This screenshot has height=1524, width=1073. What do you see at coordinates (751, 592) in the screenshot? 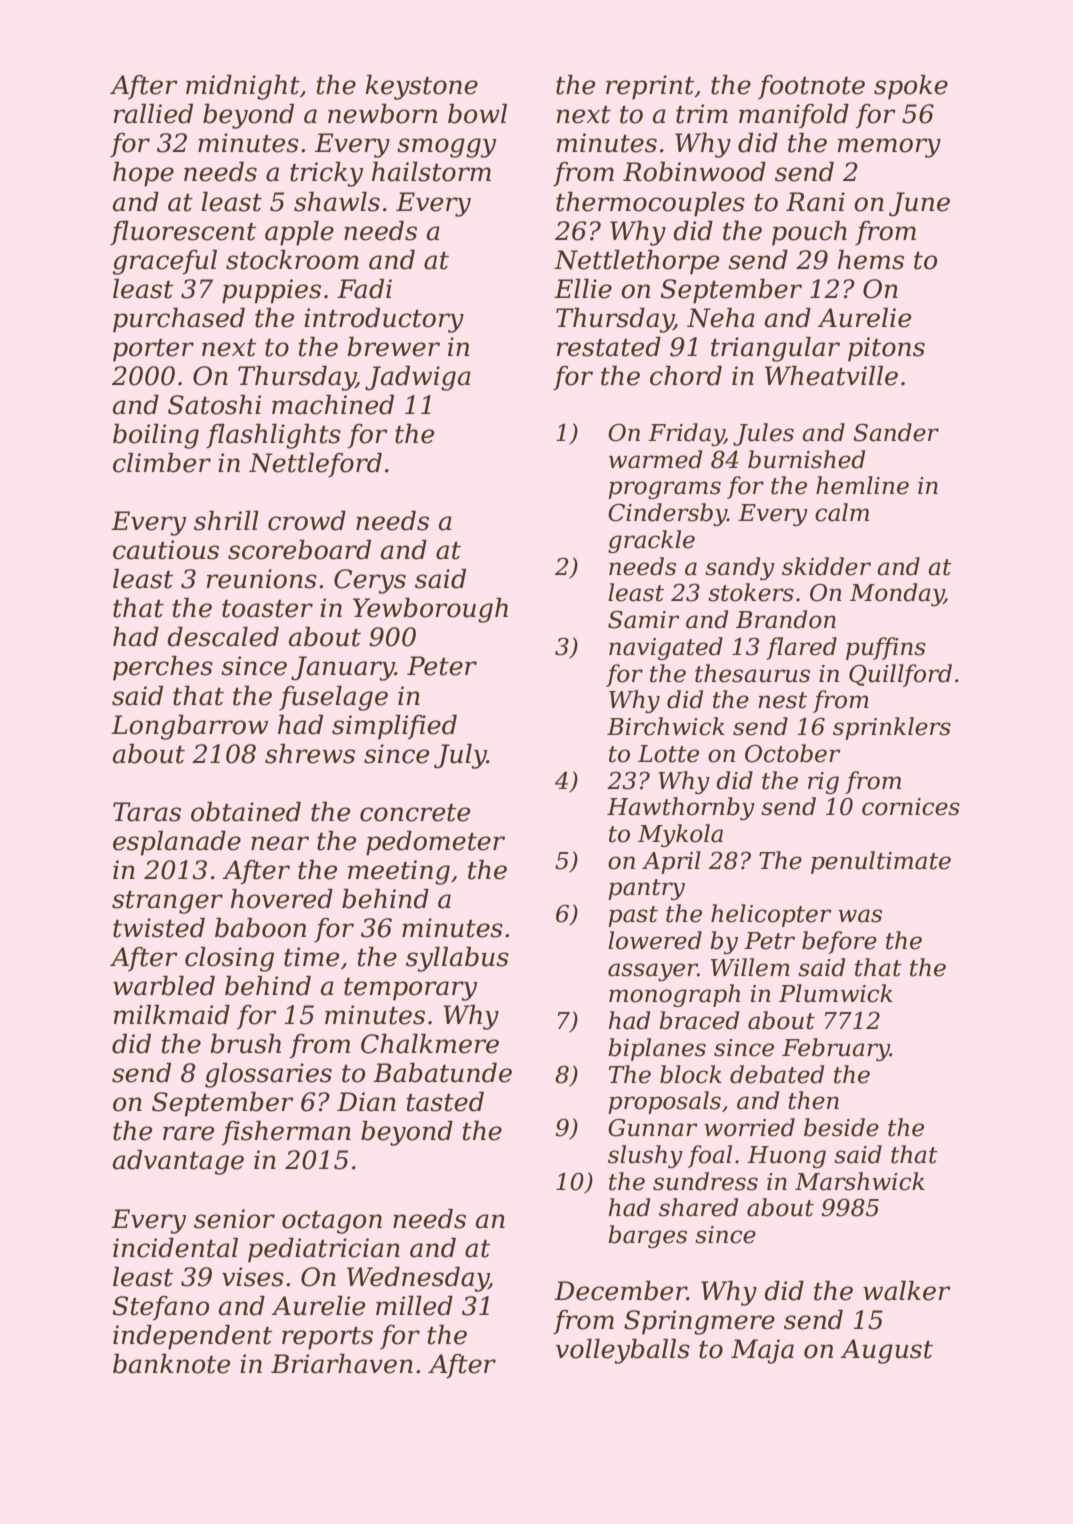
I see `stokers` at bounding box center [751, 592].
